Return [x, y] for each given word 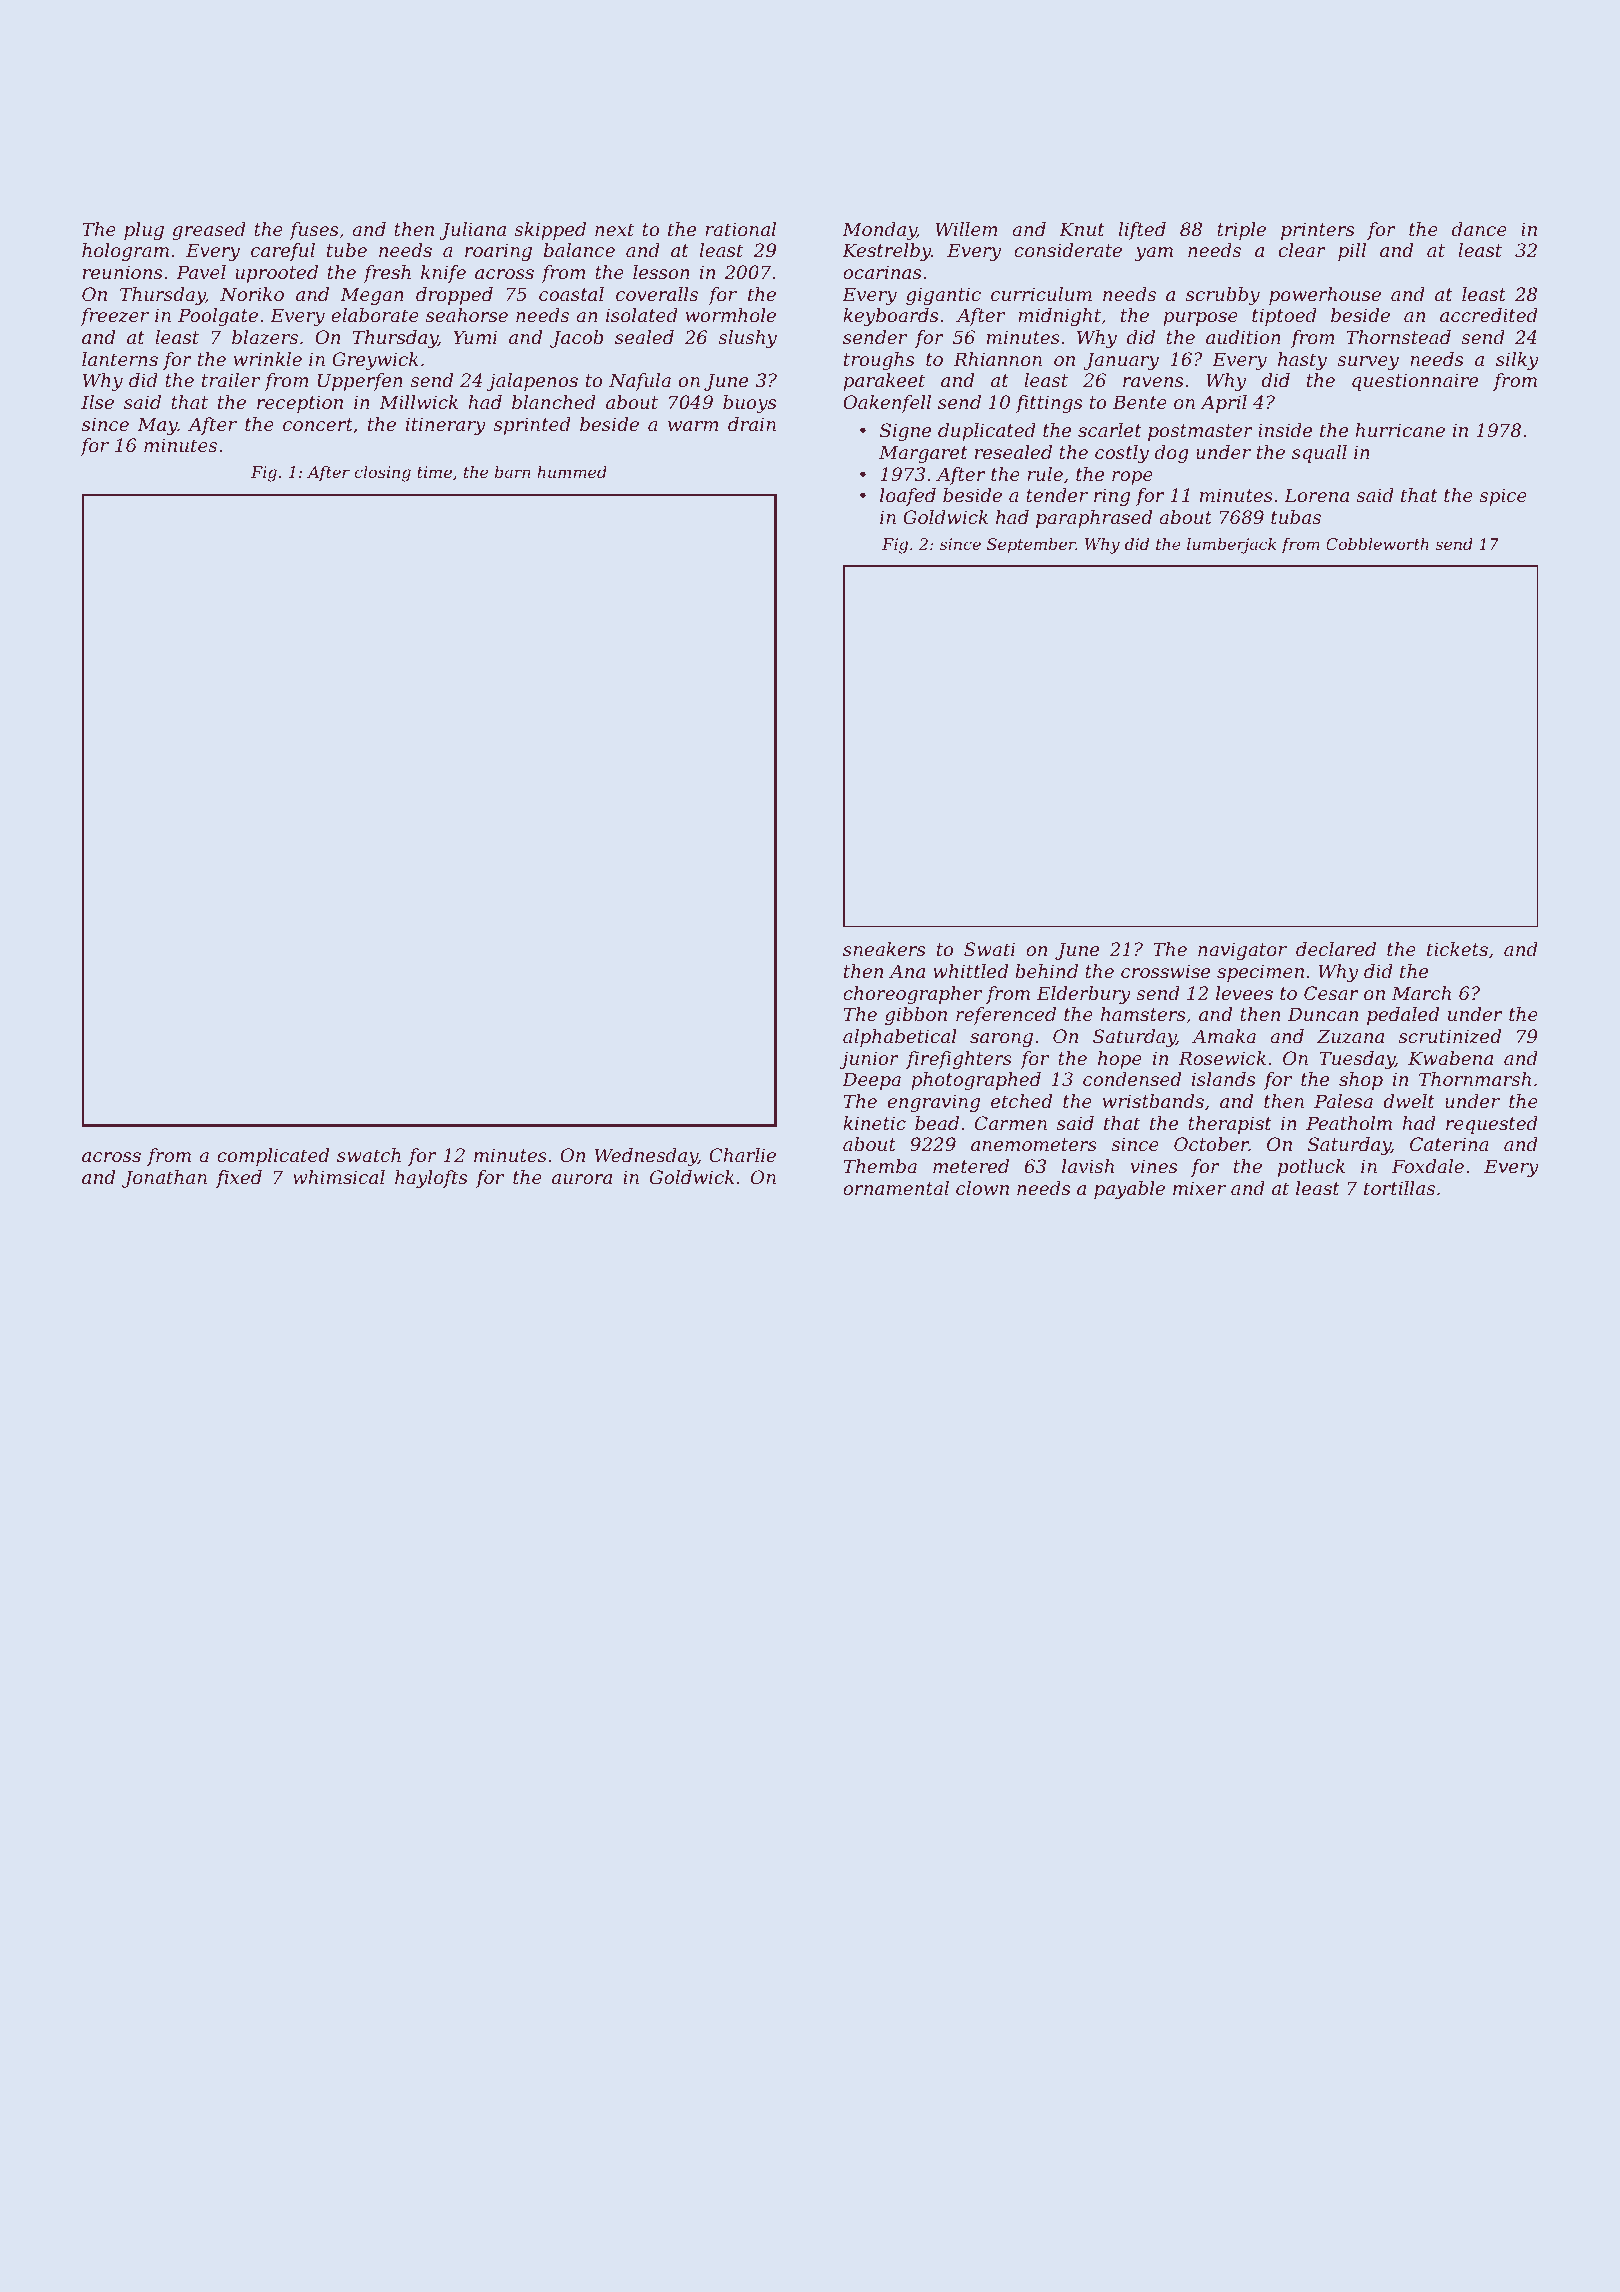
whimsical [339, 1177]
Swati [989, 949]
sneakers [884, 949]
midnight [1059, 317]
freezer [114, 317]
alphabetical [900, 1038]
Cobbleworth [1377, 544]
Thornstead [1398, 337]
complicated [273, 1157]
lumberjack [1231, 546]
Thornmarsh [1475, 1079]
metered [971, 1166]
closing [382, 474]
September [1031, 546]
